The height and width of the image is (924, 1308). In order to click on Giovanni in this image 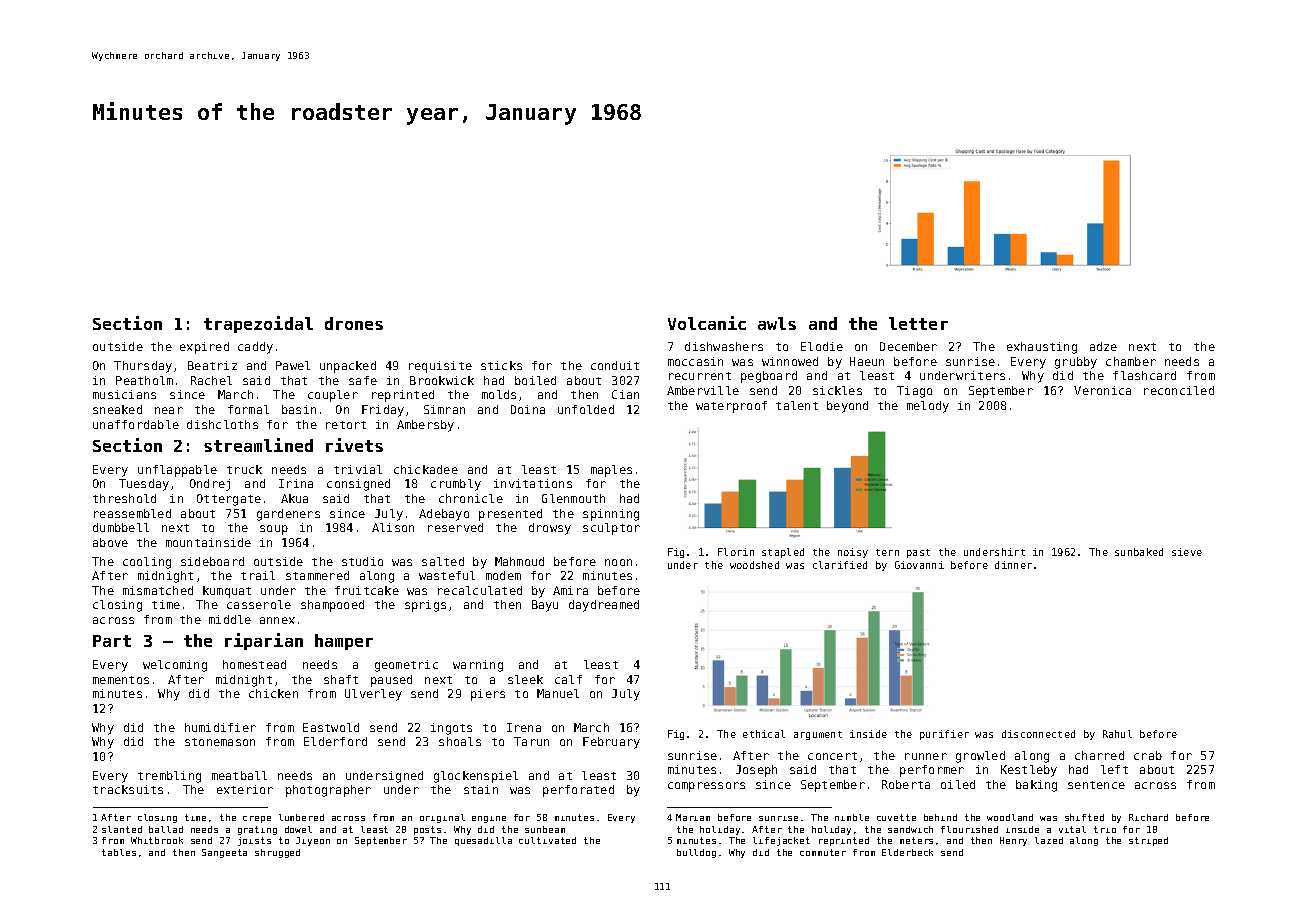, I will do `click(919, 565)`.
